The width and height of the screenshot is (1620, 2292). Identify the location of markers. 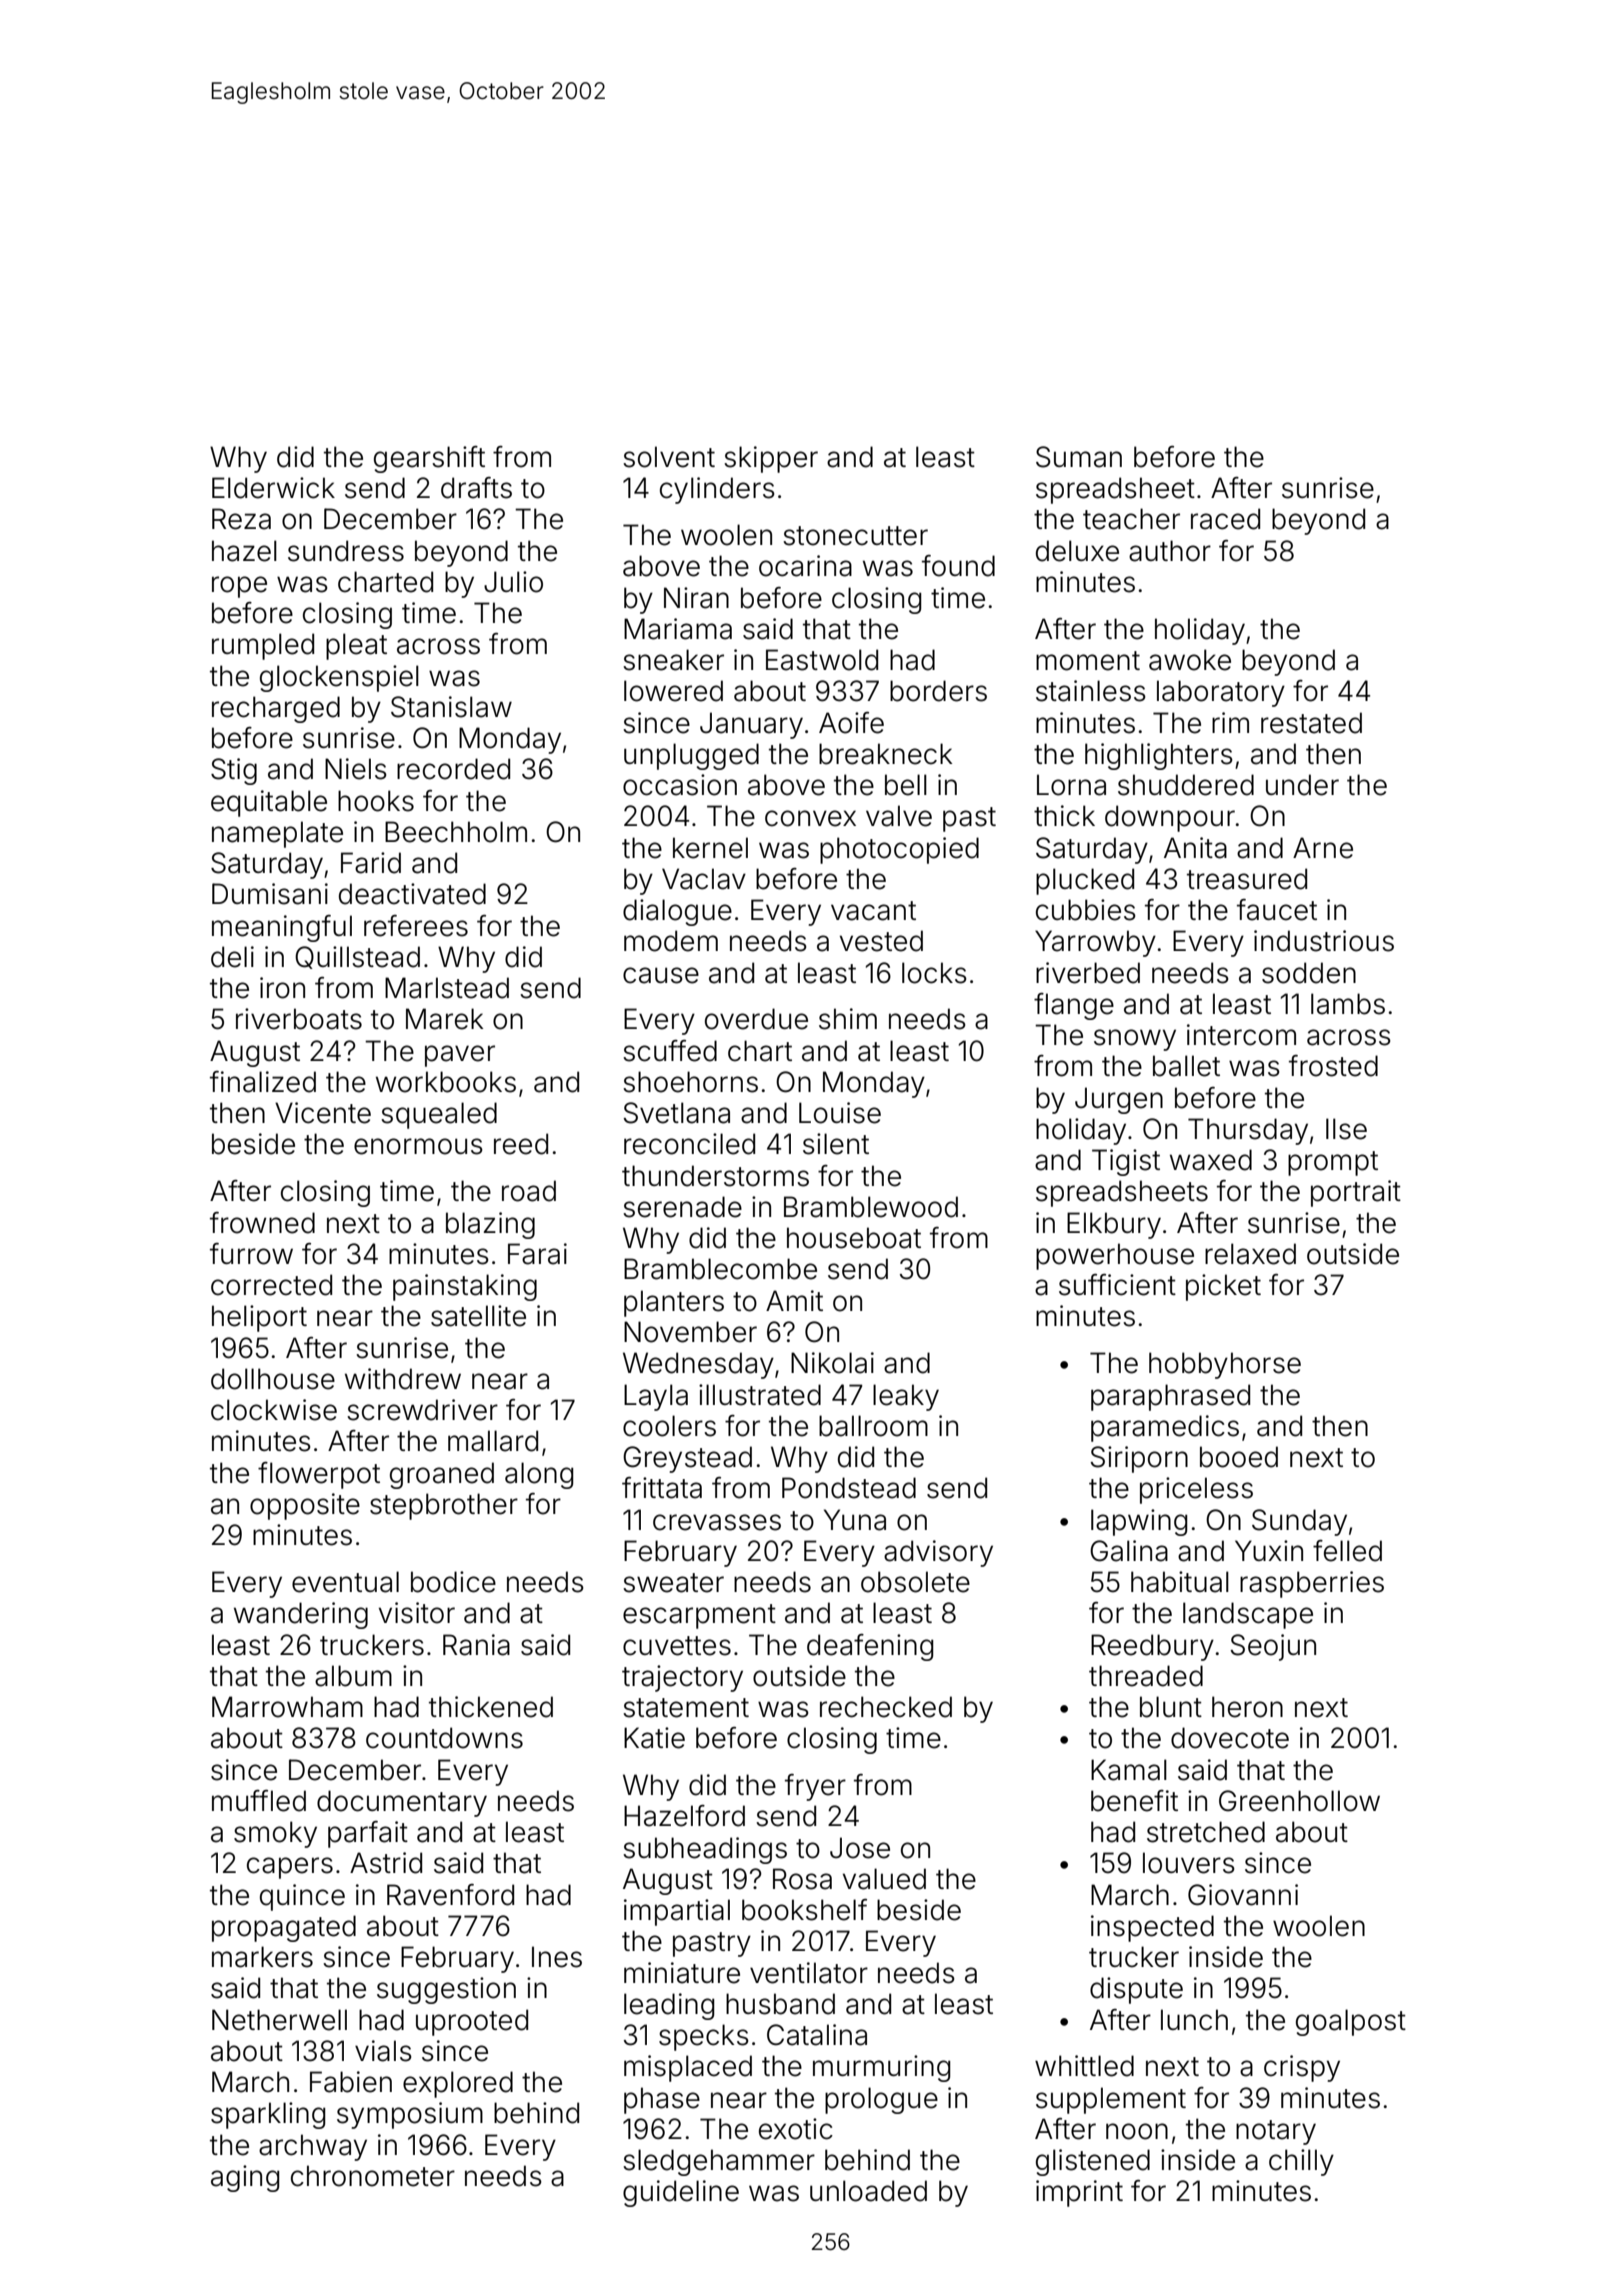
(262, 1957).
